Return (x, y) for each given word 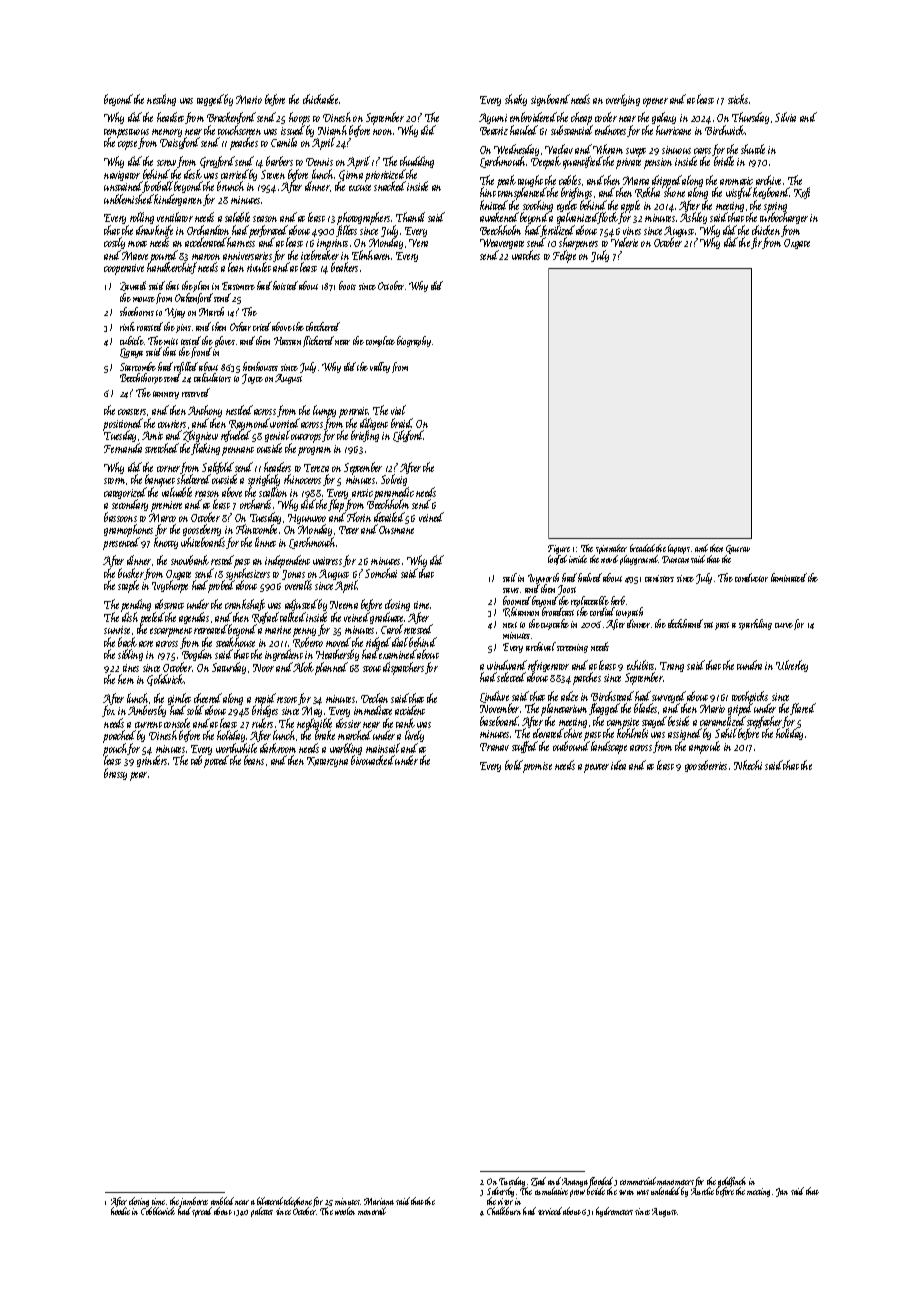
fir (756, 243)
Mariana (379, 1201)
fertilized (557, 232)
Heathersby (337, 655)
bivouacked (372, 760)
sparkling (755, 624)
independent (287, 561)
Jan (782, 1192)
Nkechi (748, 765)
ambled (222, 1201)
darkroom (278, 748)
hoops (299, 119)
